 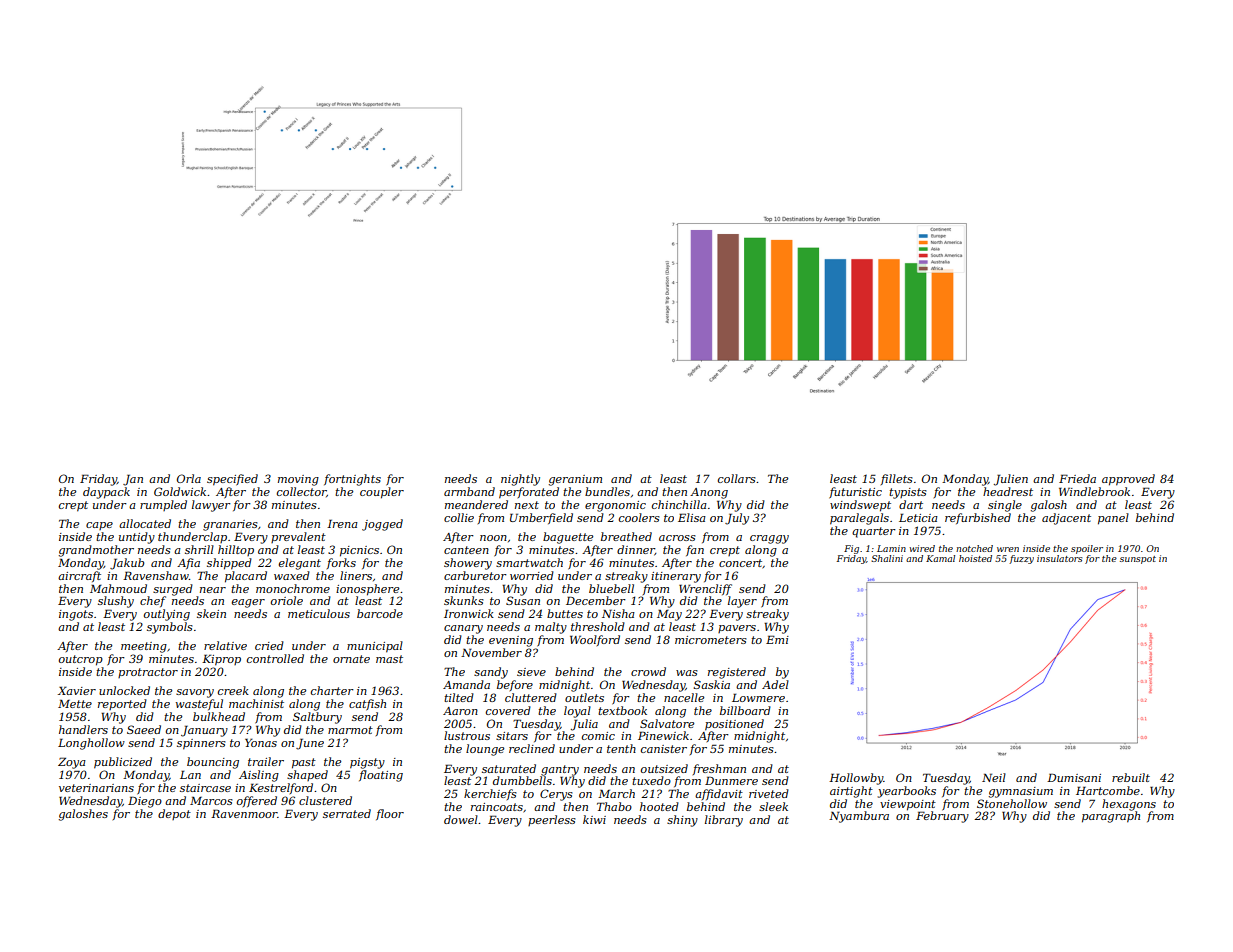 What do you see at coordinates (994, 777) in the screenshot?
I see `Neil` at bounding box center [994, 777].
